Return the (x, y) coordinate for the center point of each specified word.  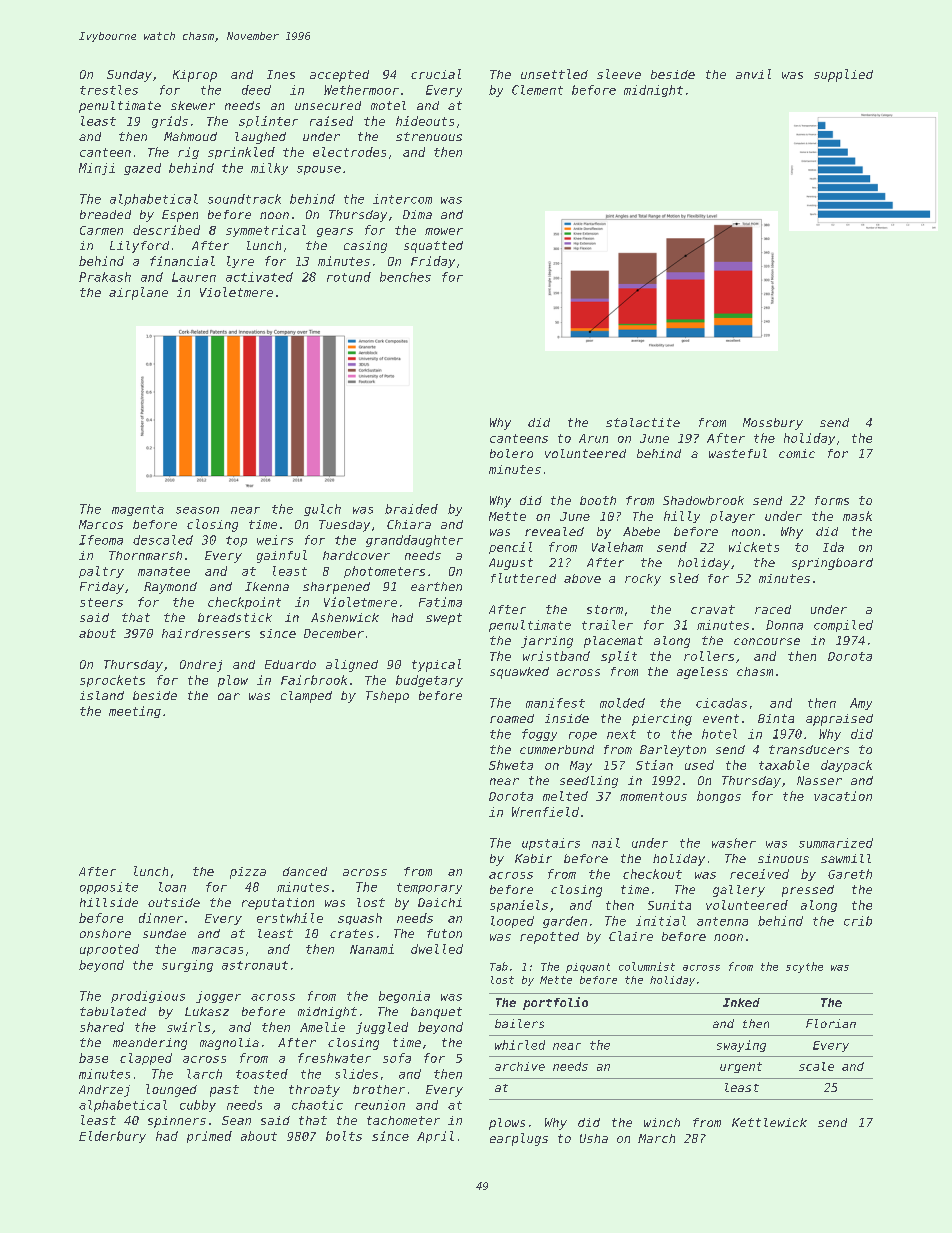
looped (512, 922)
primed (209, 1137)
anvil (753, 74)
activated (259, 277)
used (699, 765)
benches (405, 277)
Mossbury (773, 424)
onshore (105, 933)
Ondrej (201, 666)
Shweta (511, 765)
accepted (339, 76)
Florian (831, 1023)
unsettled (554, 74)
